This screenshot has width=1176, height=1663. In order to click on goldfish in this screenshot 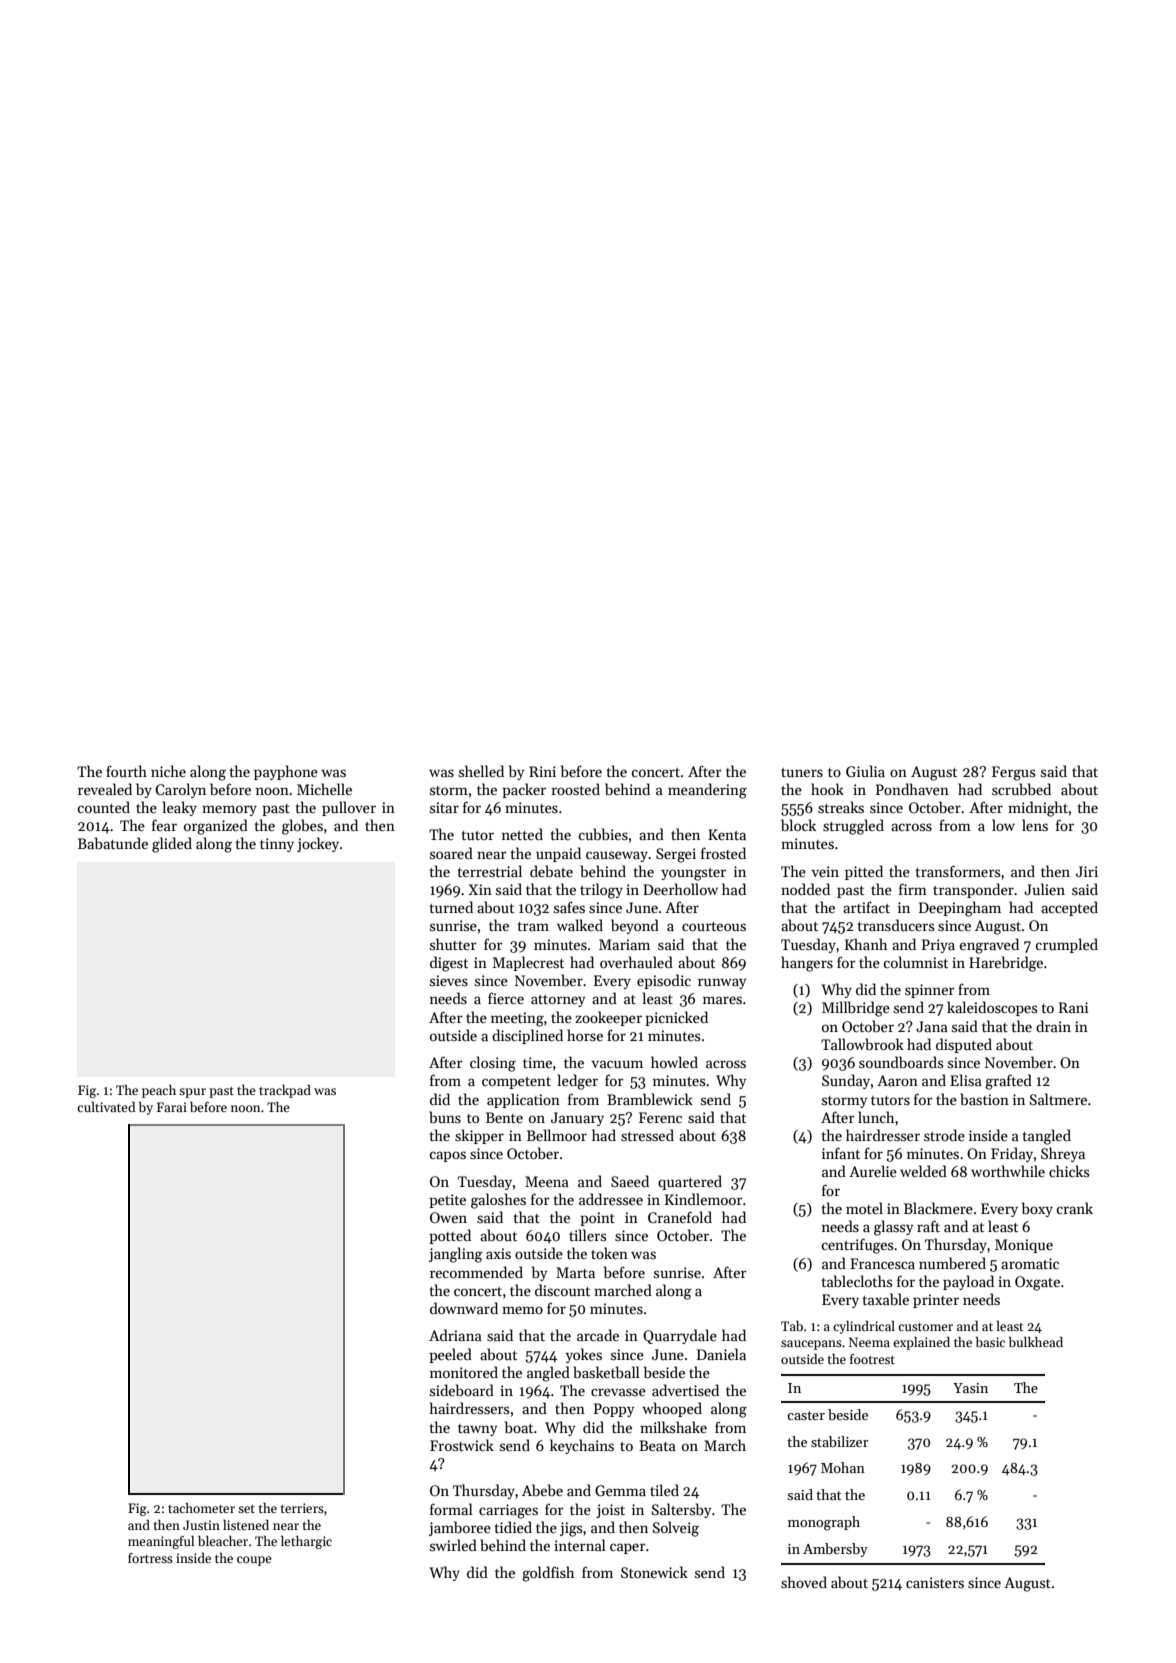, I will do `click(548, 1574)`.
